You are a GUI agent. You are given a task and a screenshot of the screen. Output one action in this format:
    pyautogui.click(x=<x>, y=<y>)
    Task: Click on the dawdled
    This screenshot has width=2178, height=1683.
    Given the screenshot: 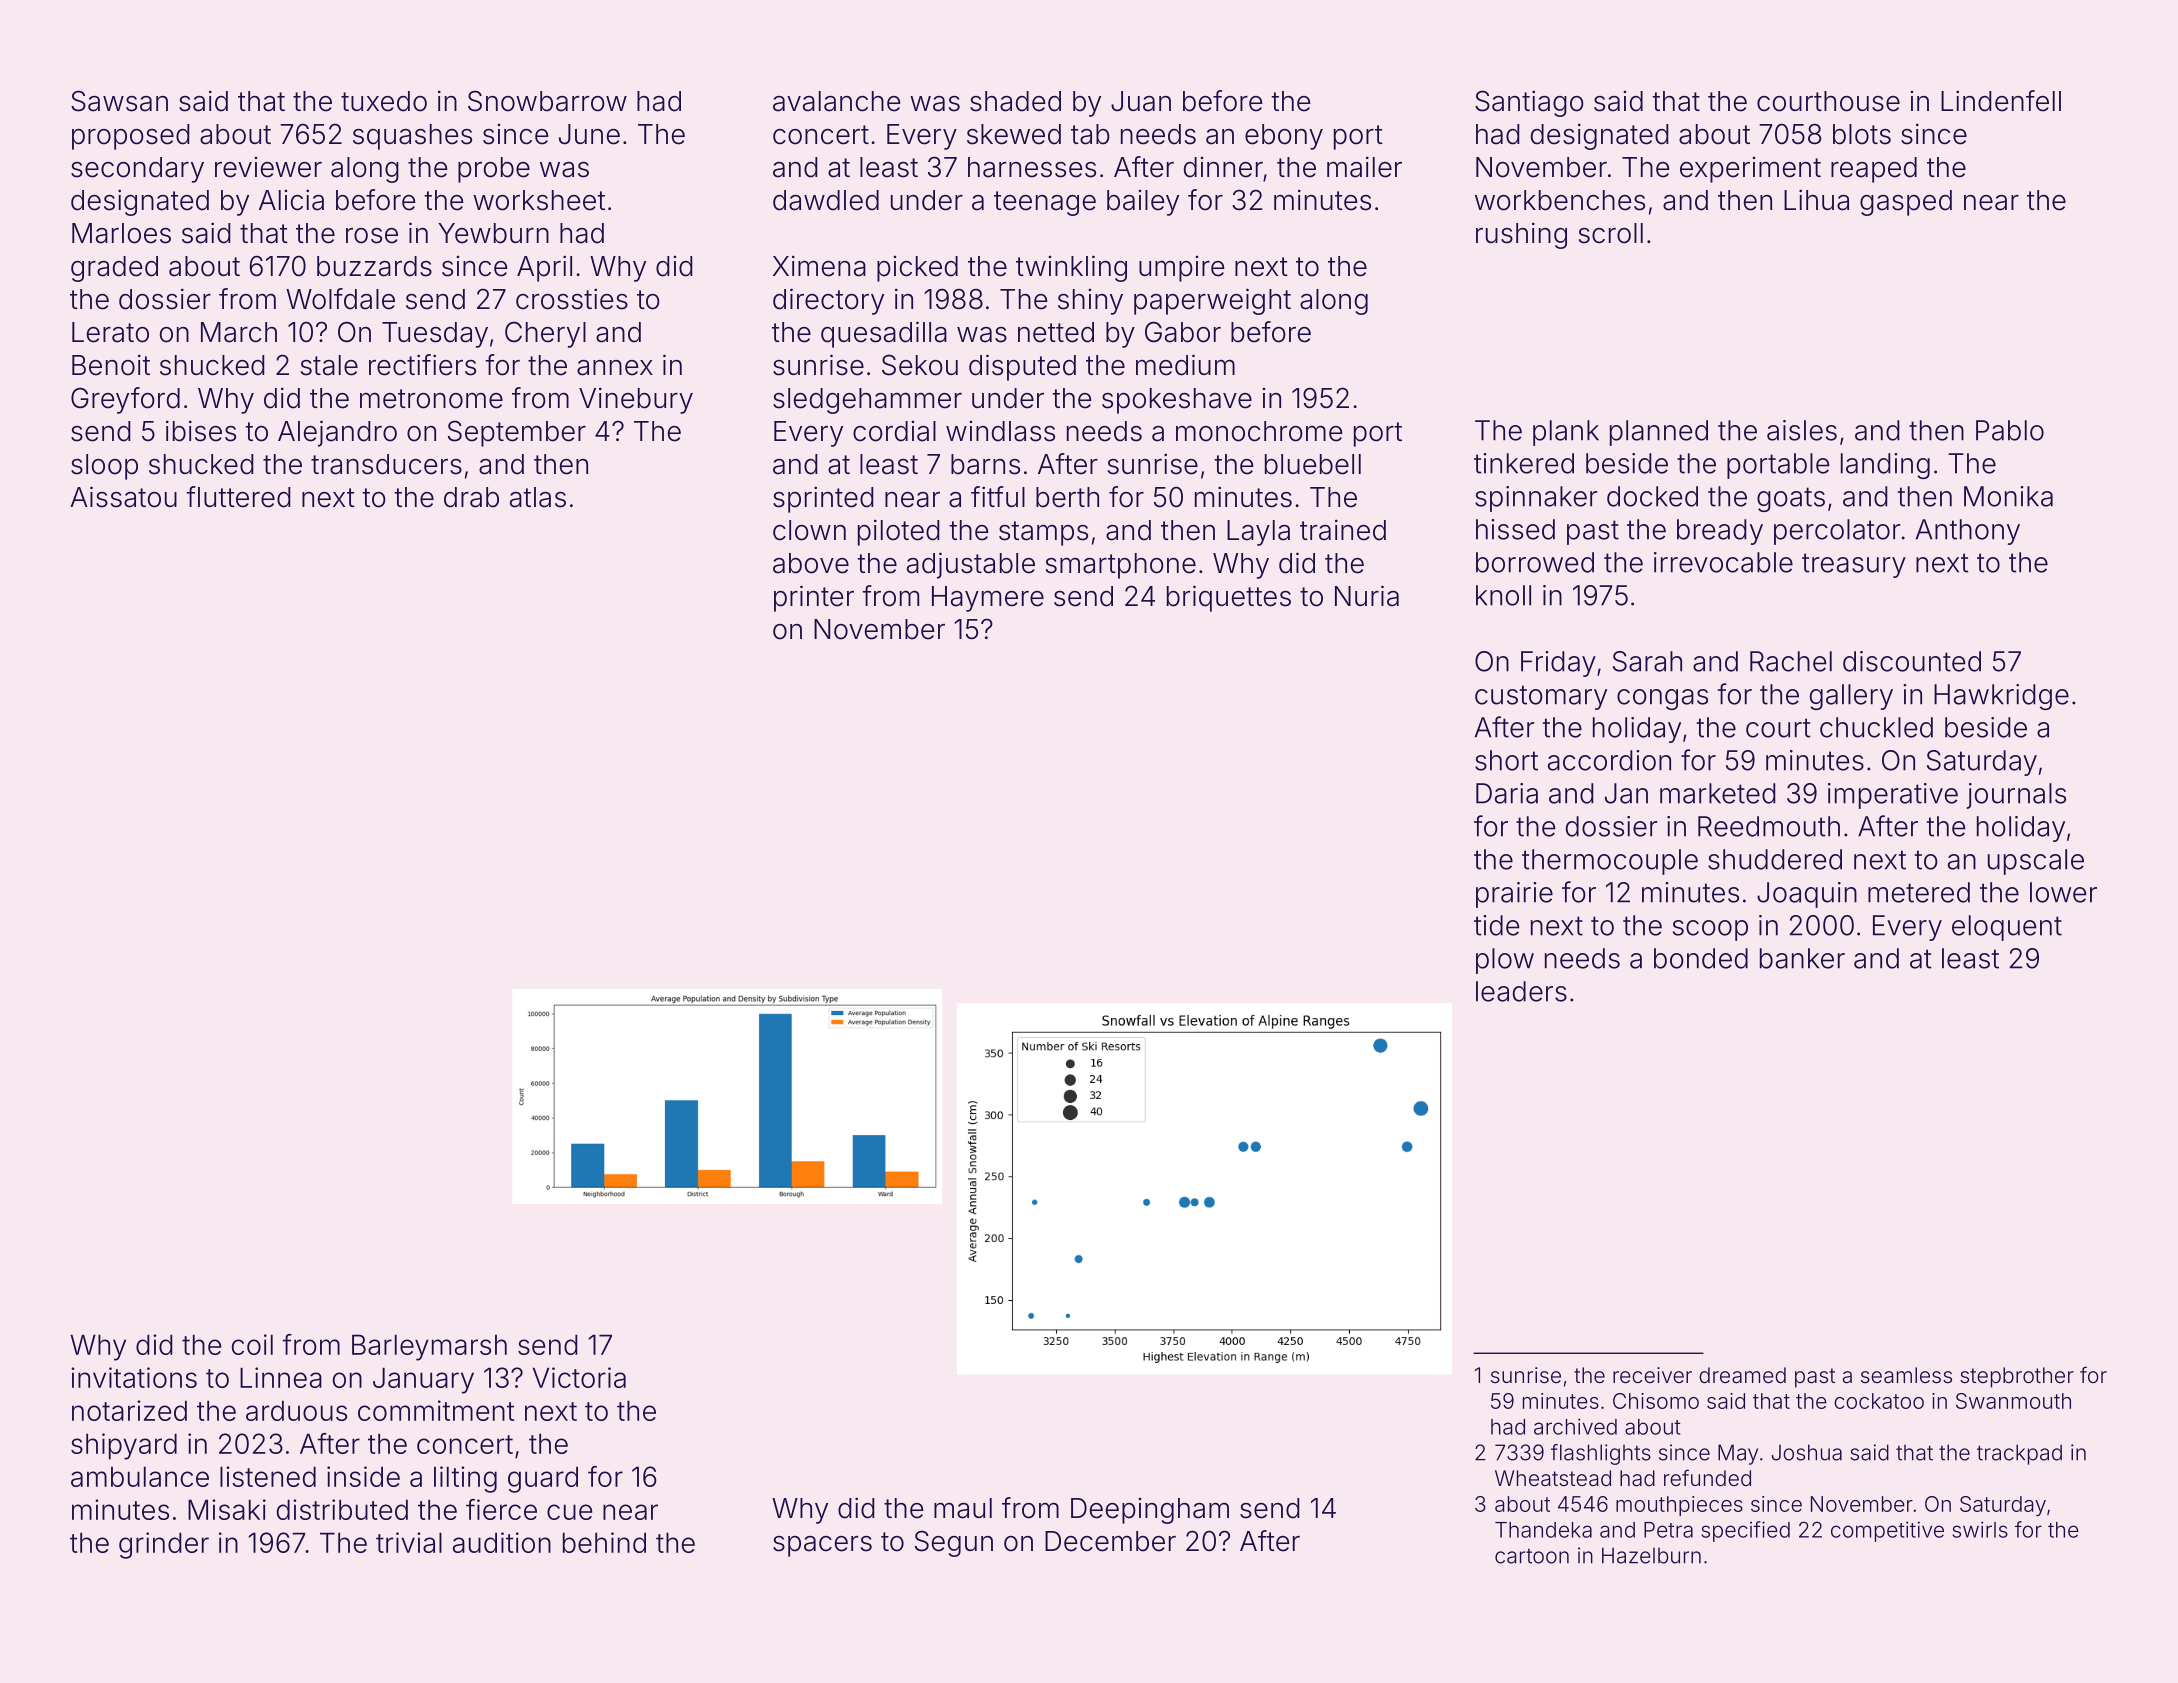 What is the action you would take?
    pyautogui.click(x=826, y=200)
